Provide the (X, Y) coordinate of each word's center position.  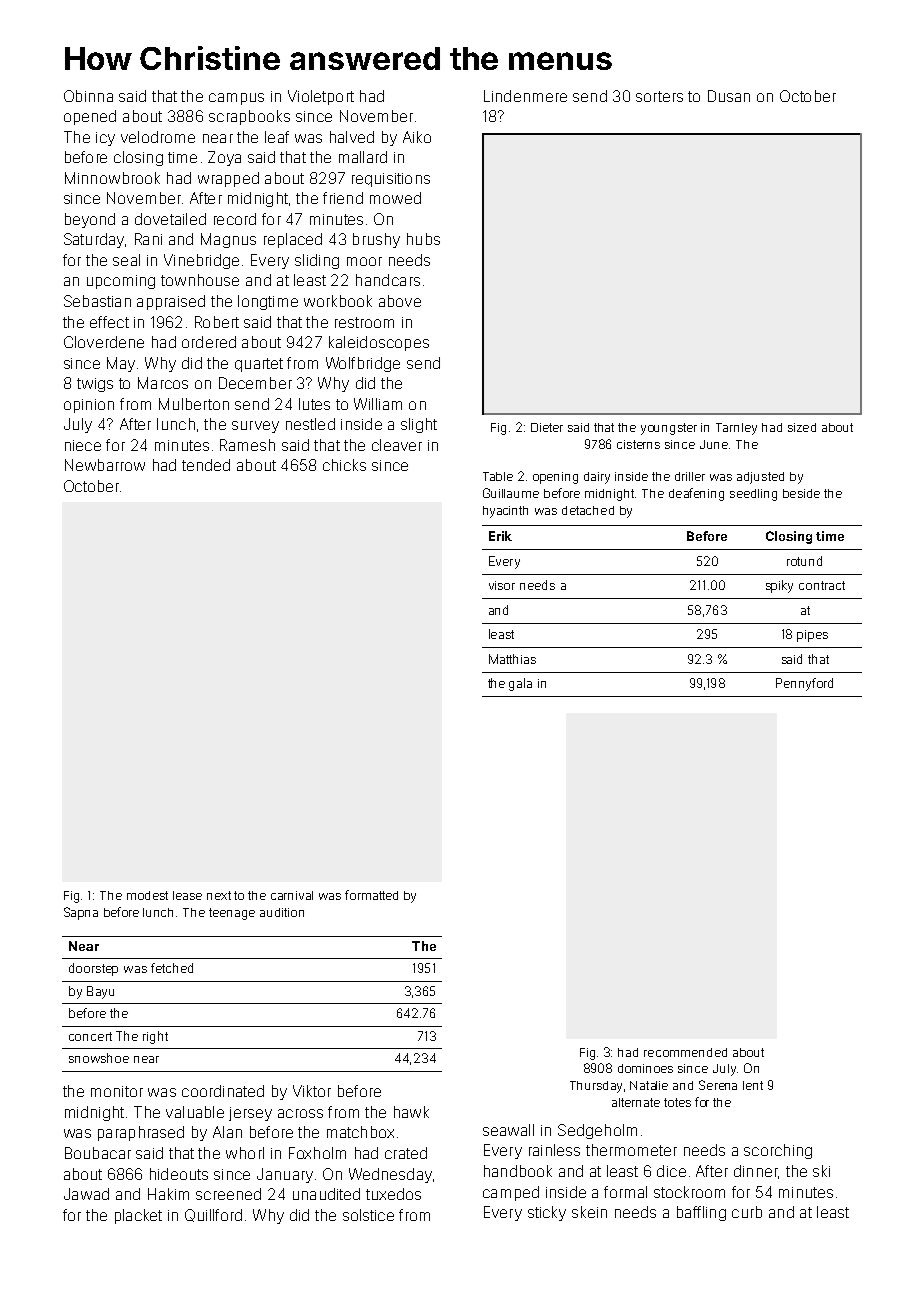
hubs (423, 239)
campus (236, 99)
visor (502, 585)
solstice (368, 1215)
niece (83, 445)
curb (747, 1212)
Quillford (213, 1215)
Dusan (729, 96)
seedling (753, 495)
